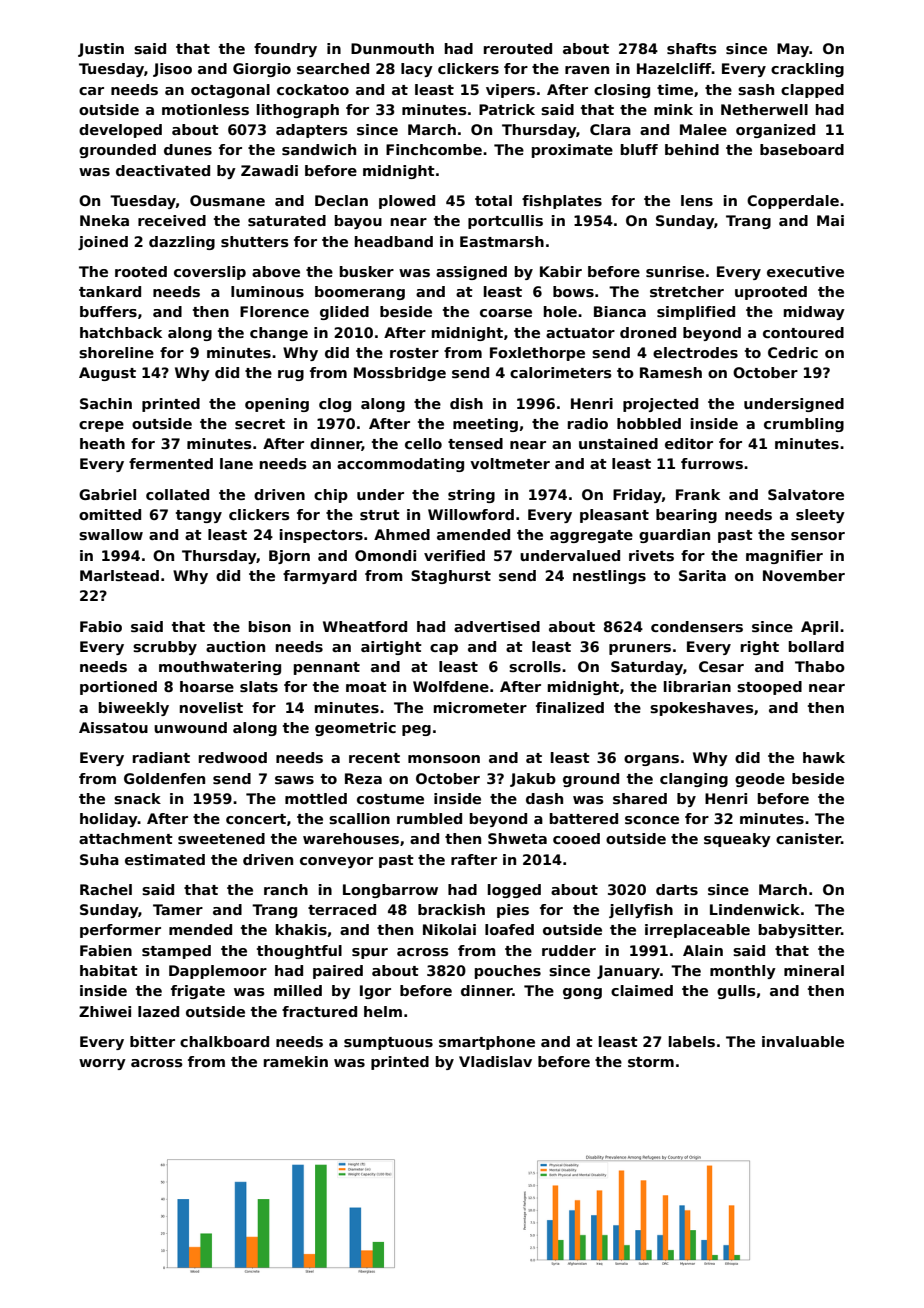  Describe the element at coordinates (111, 534) in the page. I see `swallow` at that location.
